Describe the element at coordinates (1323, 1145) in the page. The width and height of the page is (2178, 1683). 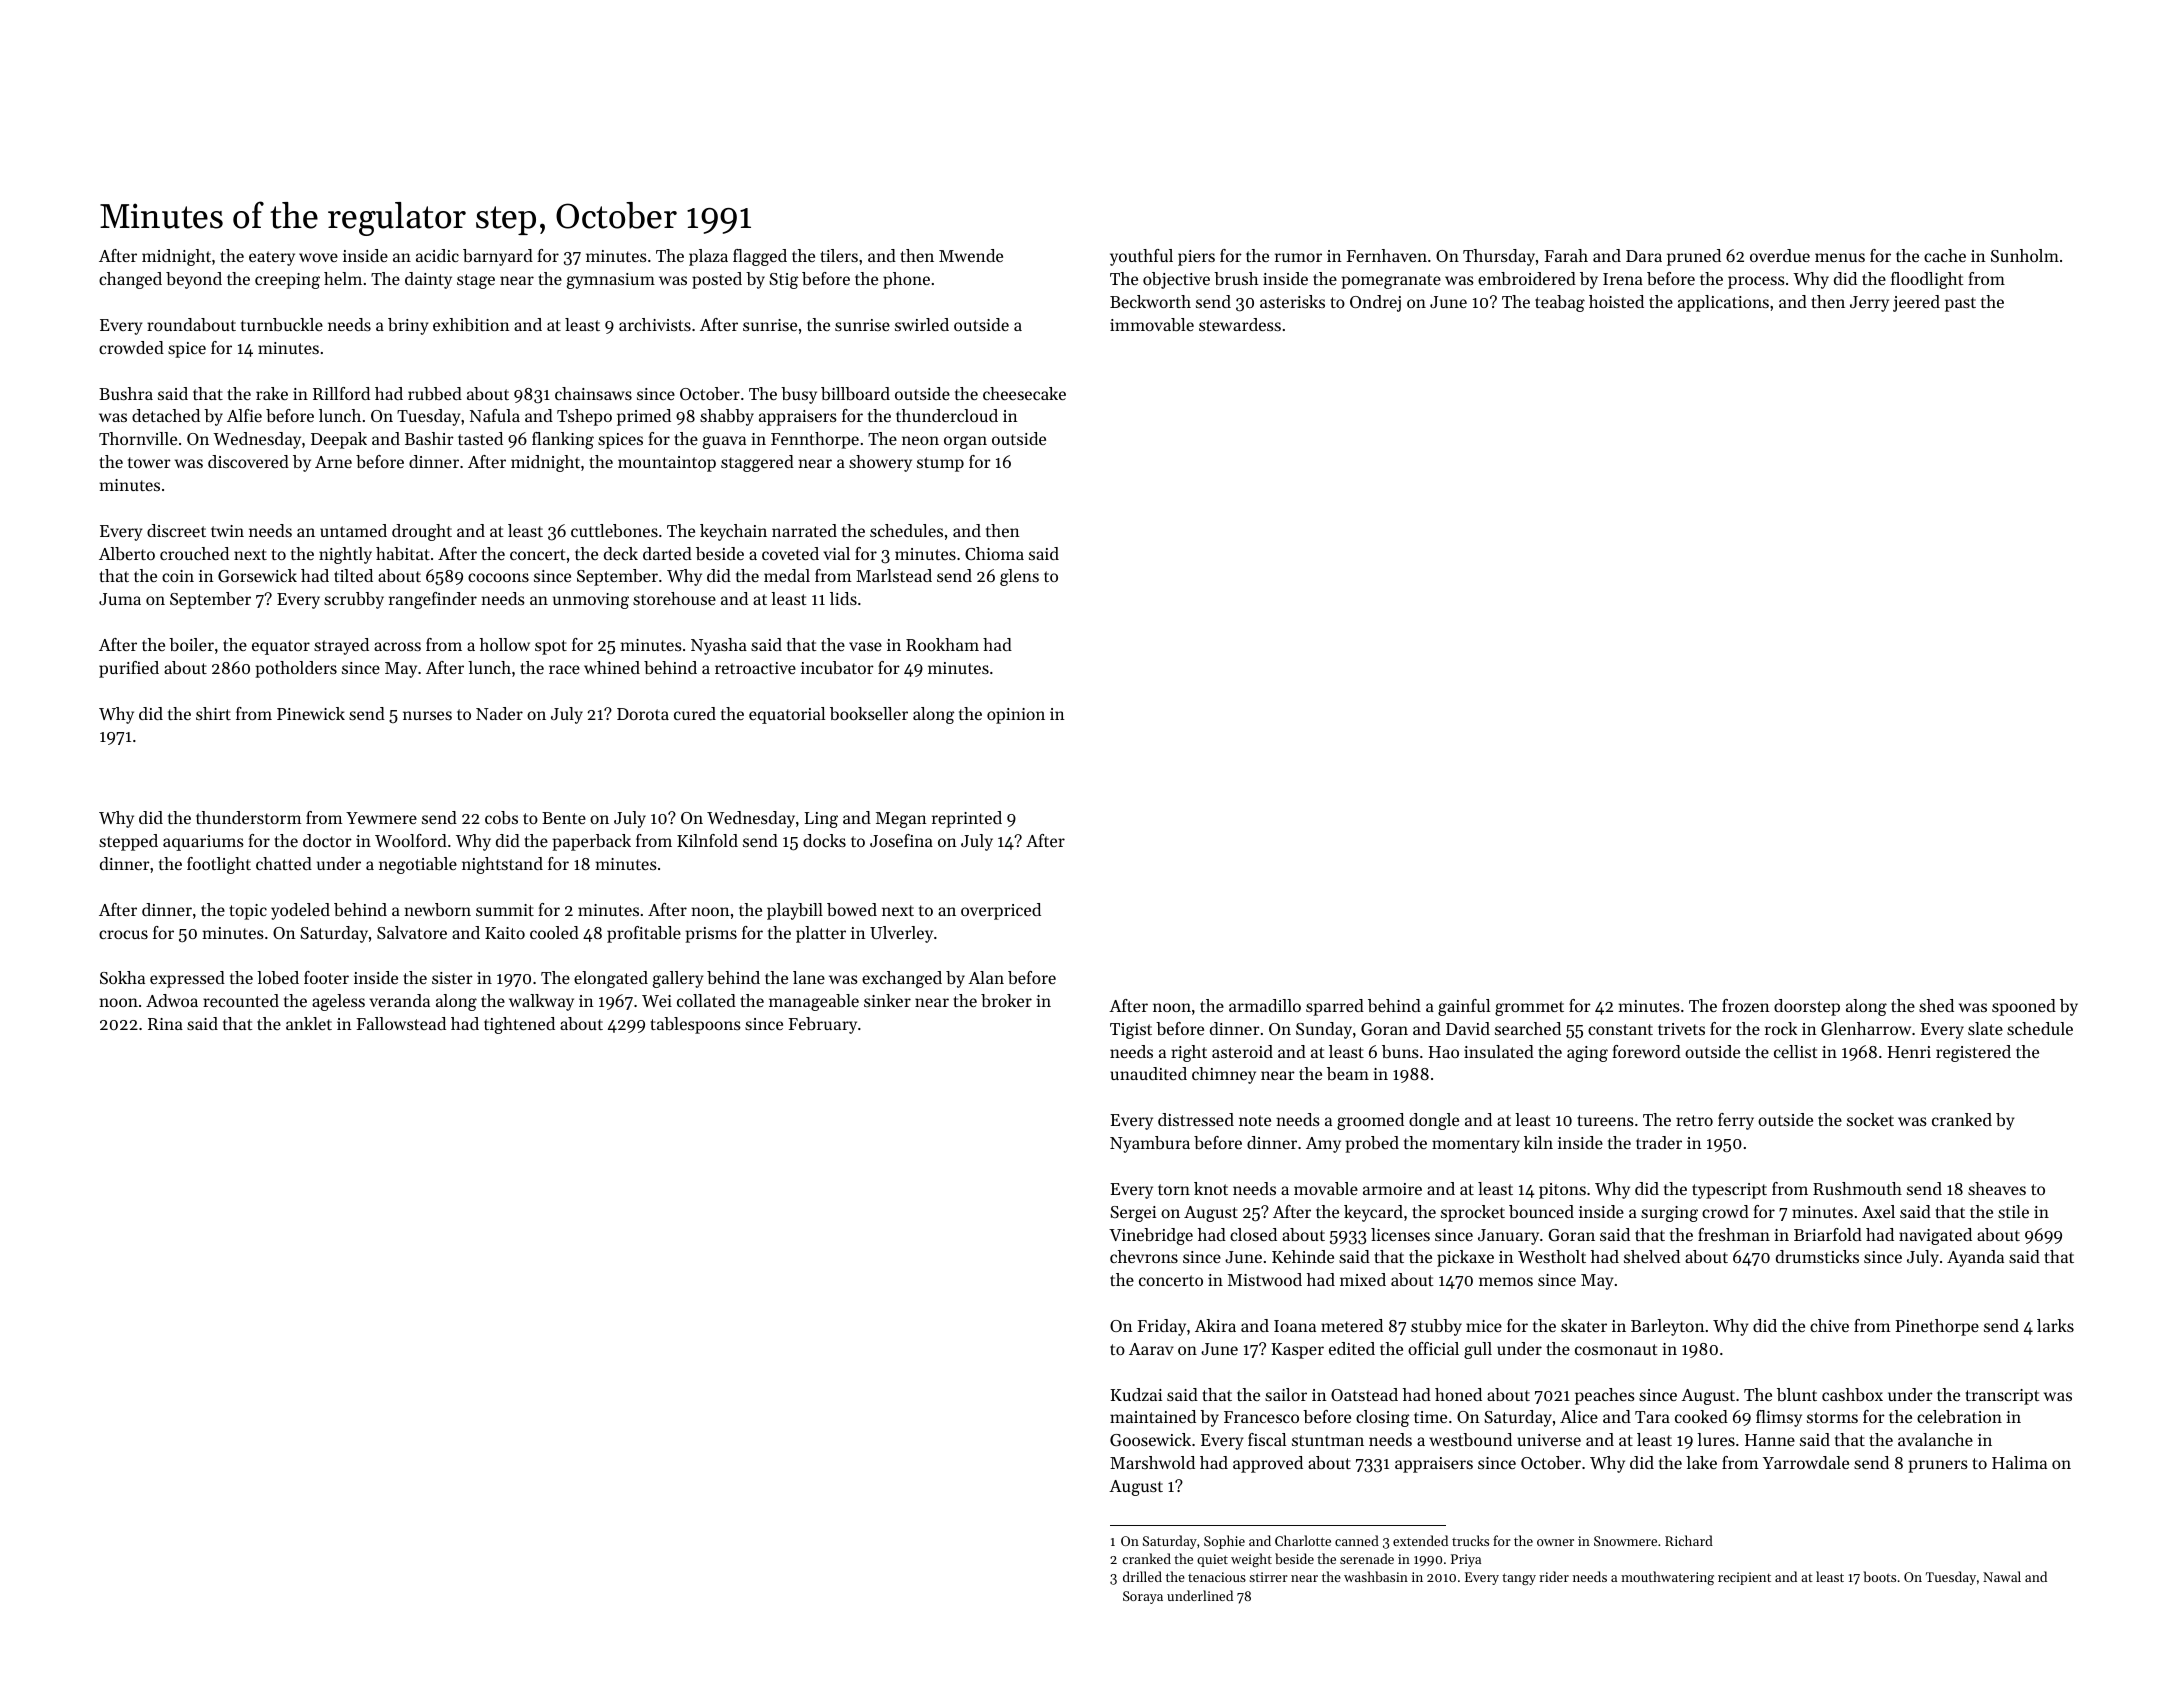
I see `Amy` at that location.
